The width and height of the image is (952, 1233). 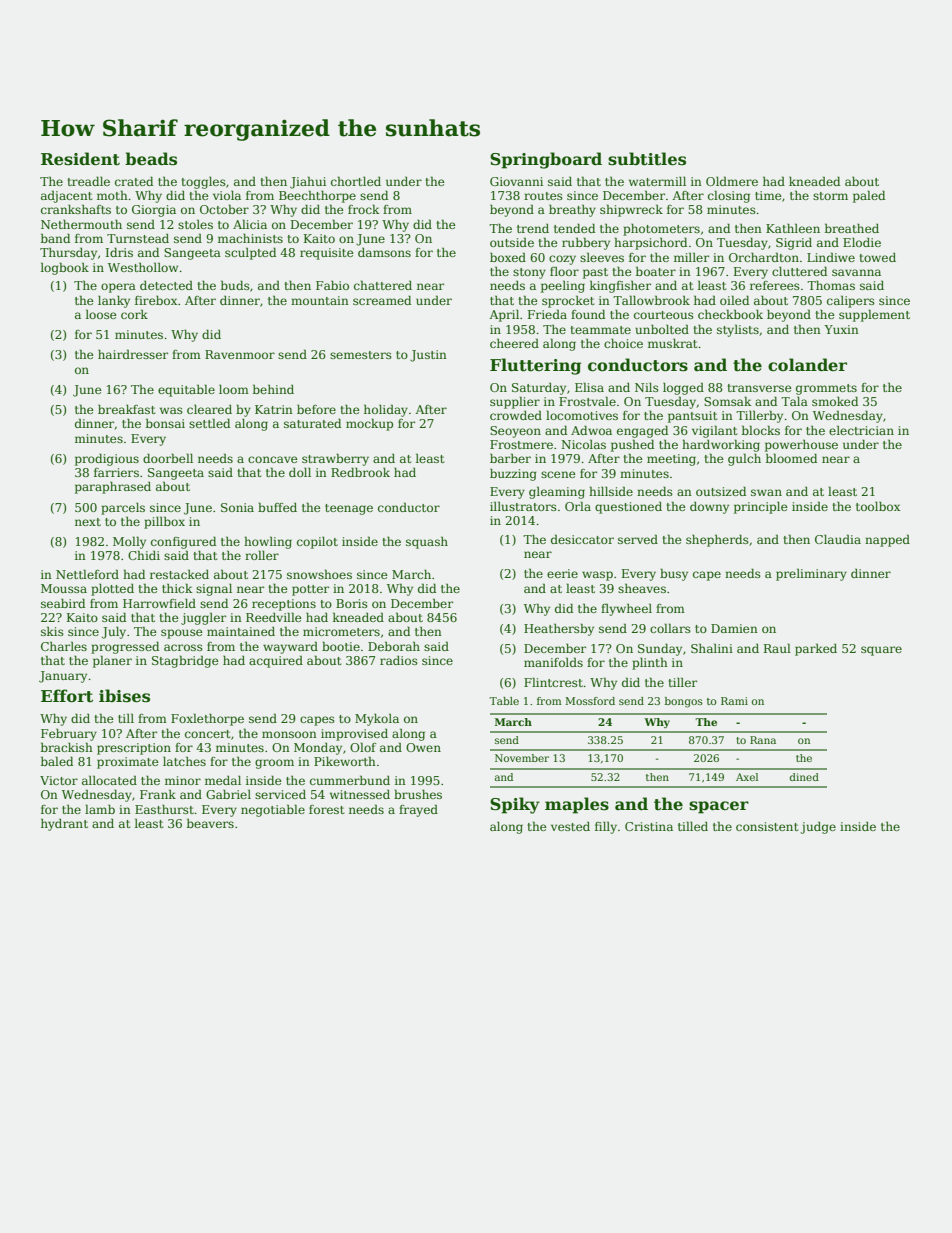 I want to click on mountain, so click(x=320, y=300).
